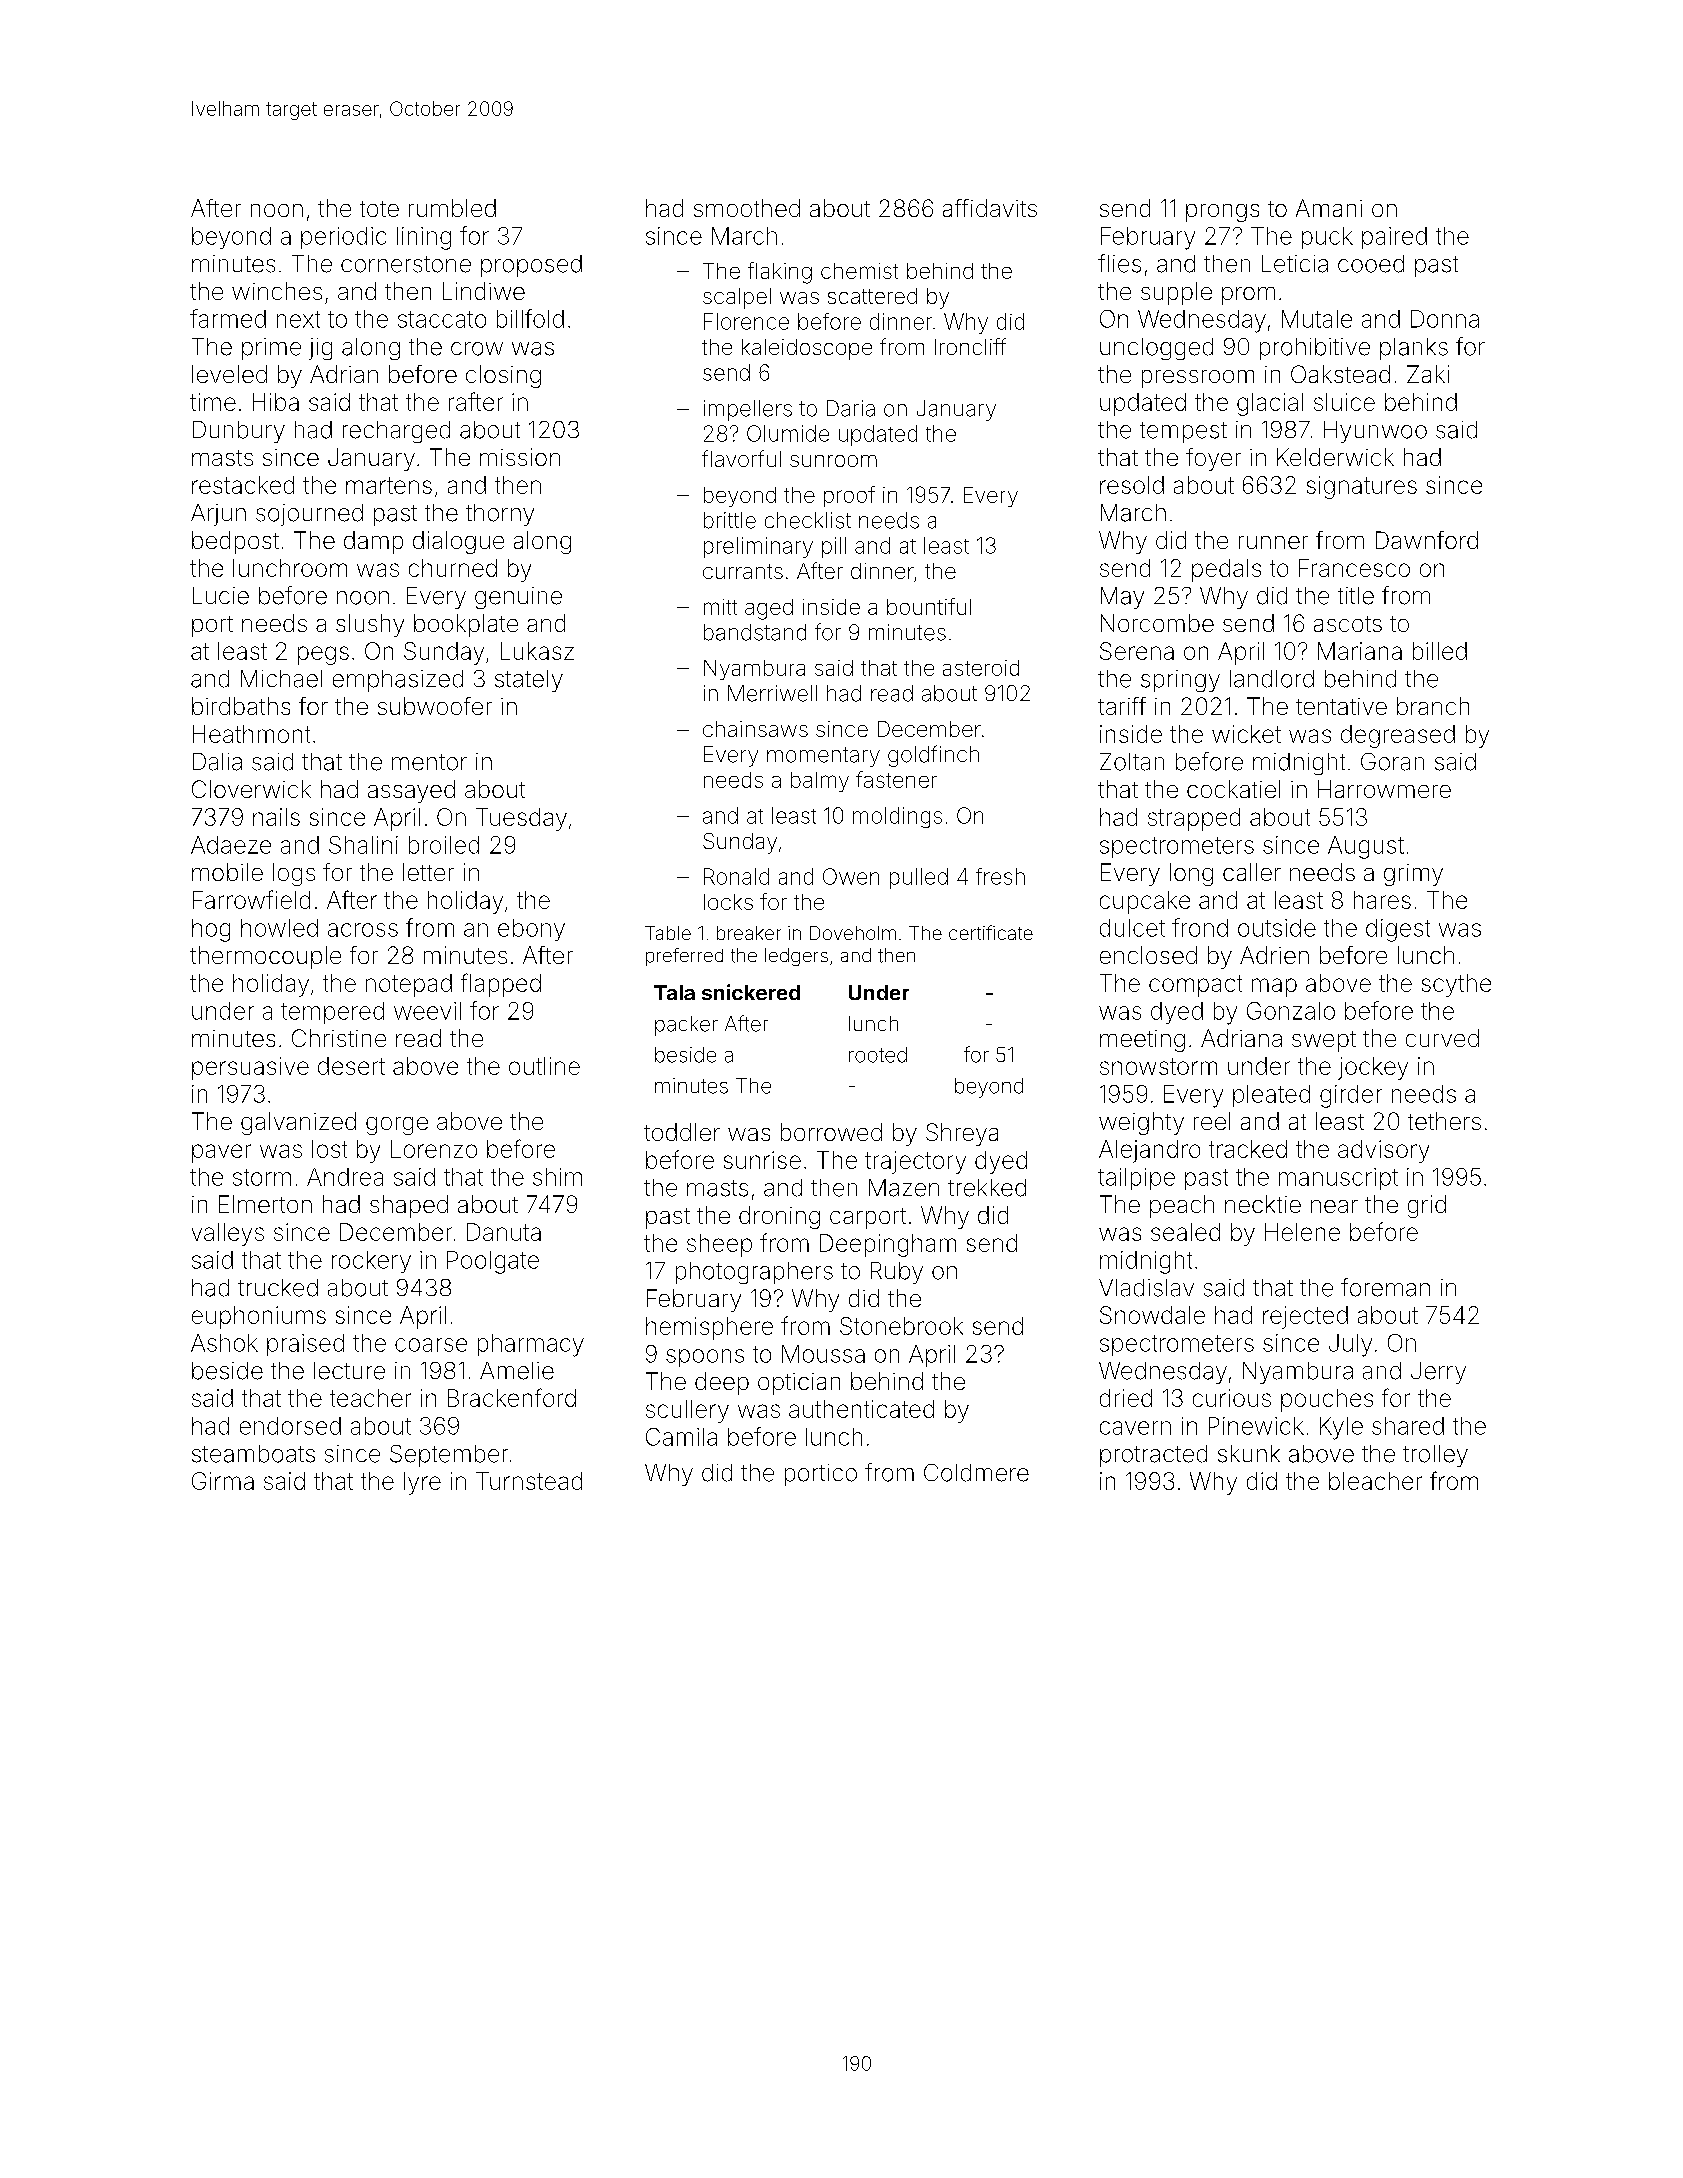 This page has width=1683, height=2178. Describe the element at coordinates (406, 264) in the page. I see `cornerstone` at that location.
